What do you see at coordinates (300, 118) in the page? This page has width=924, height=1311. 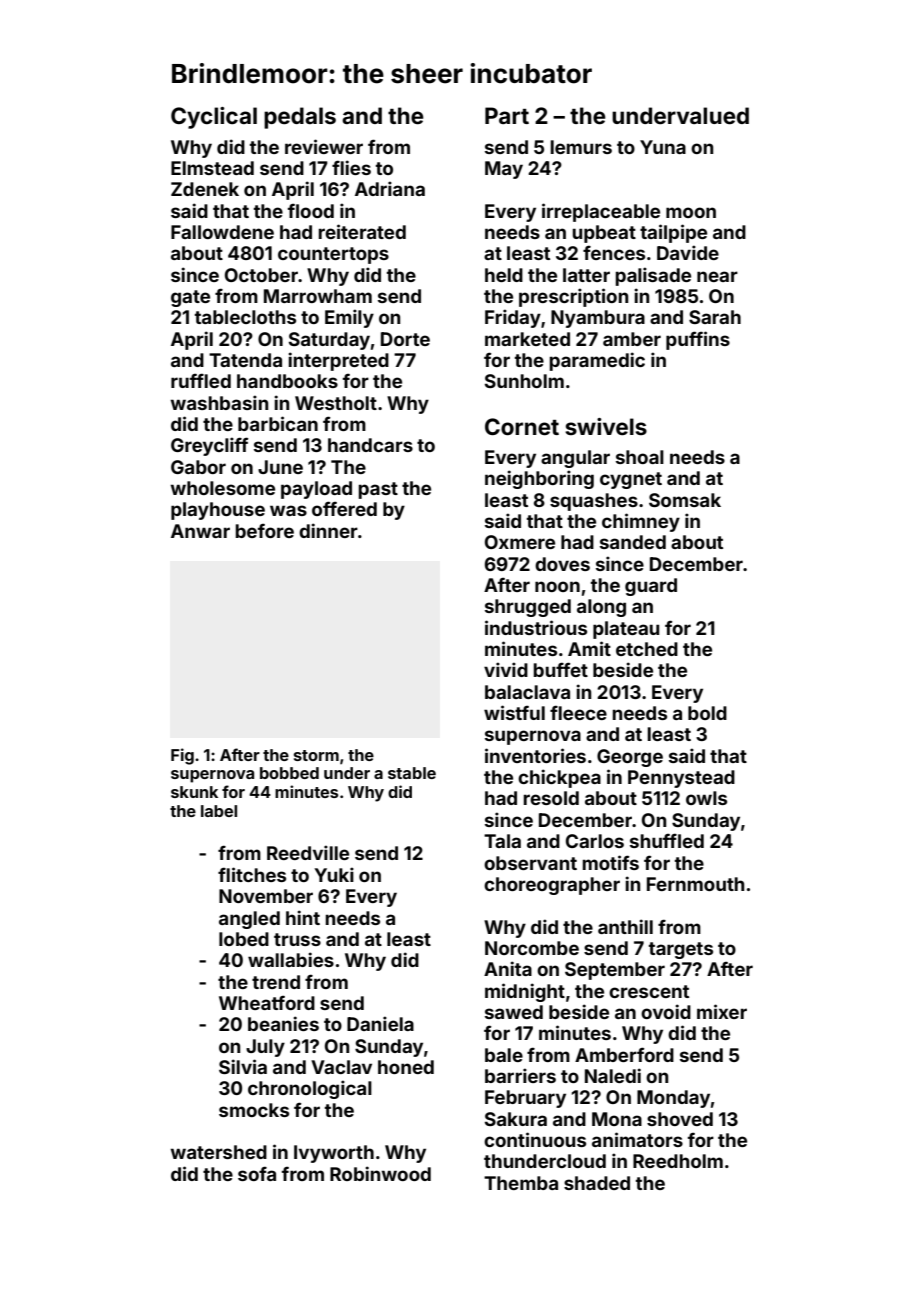 I see `pedals` at bounding box center [300, 118].
